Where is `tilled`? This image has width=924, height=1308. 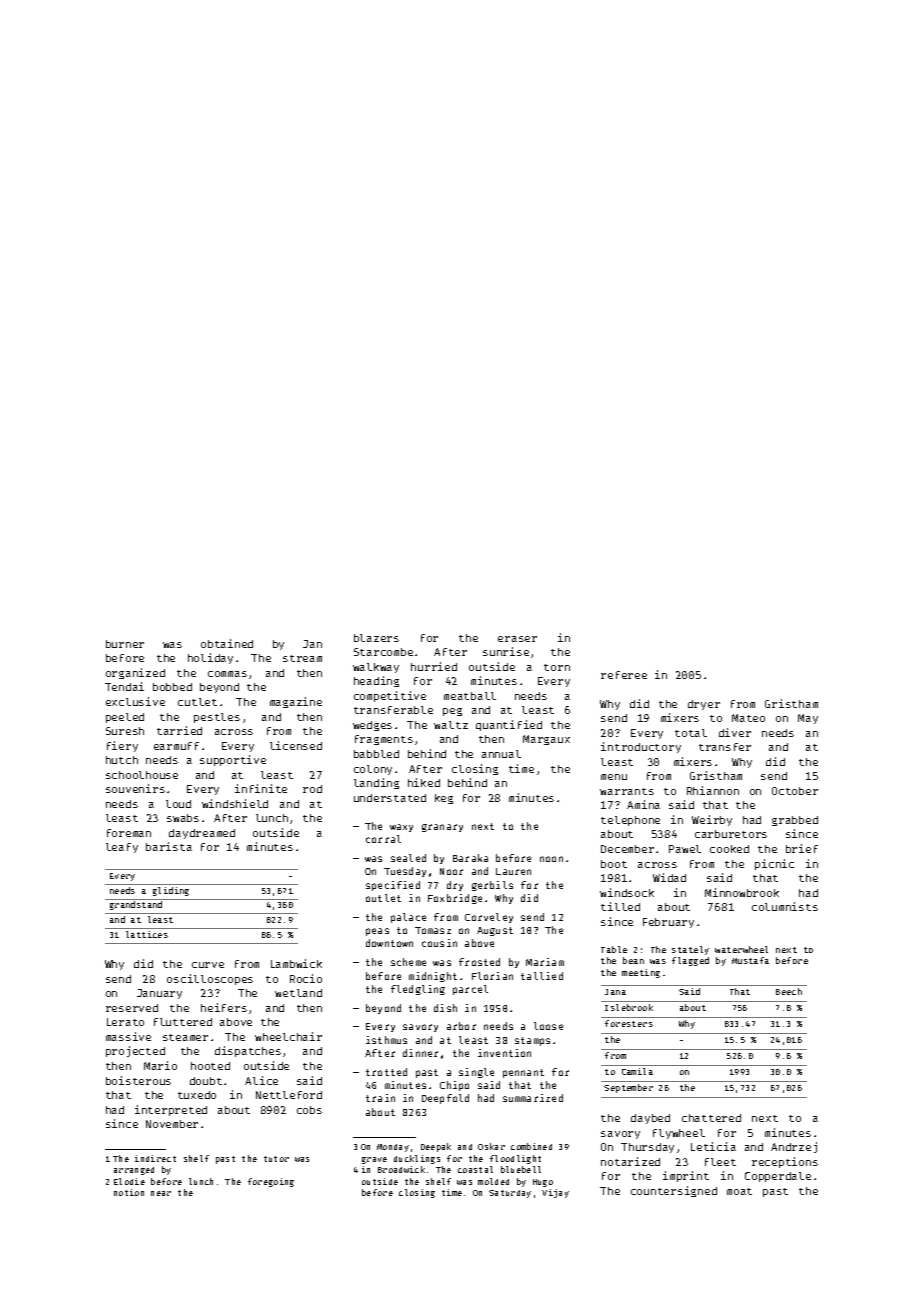 tilled is located at coordinates (620, 906).
